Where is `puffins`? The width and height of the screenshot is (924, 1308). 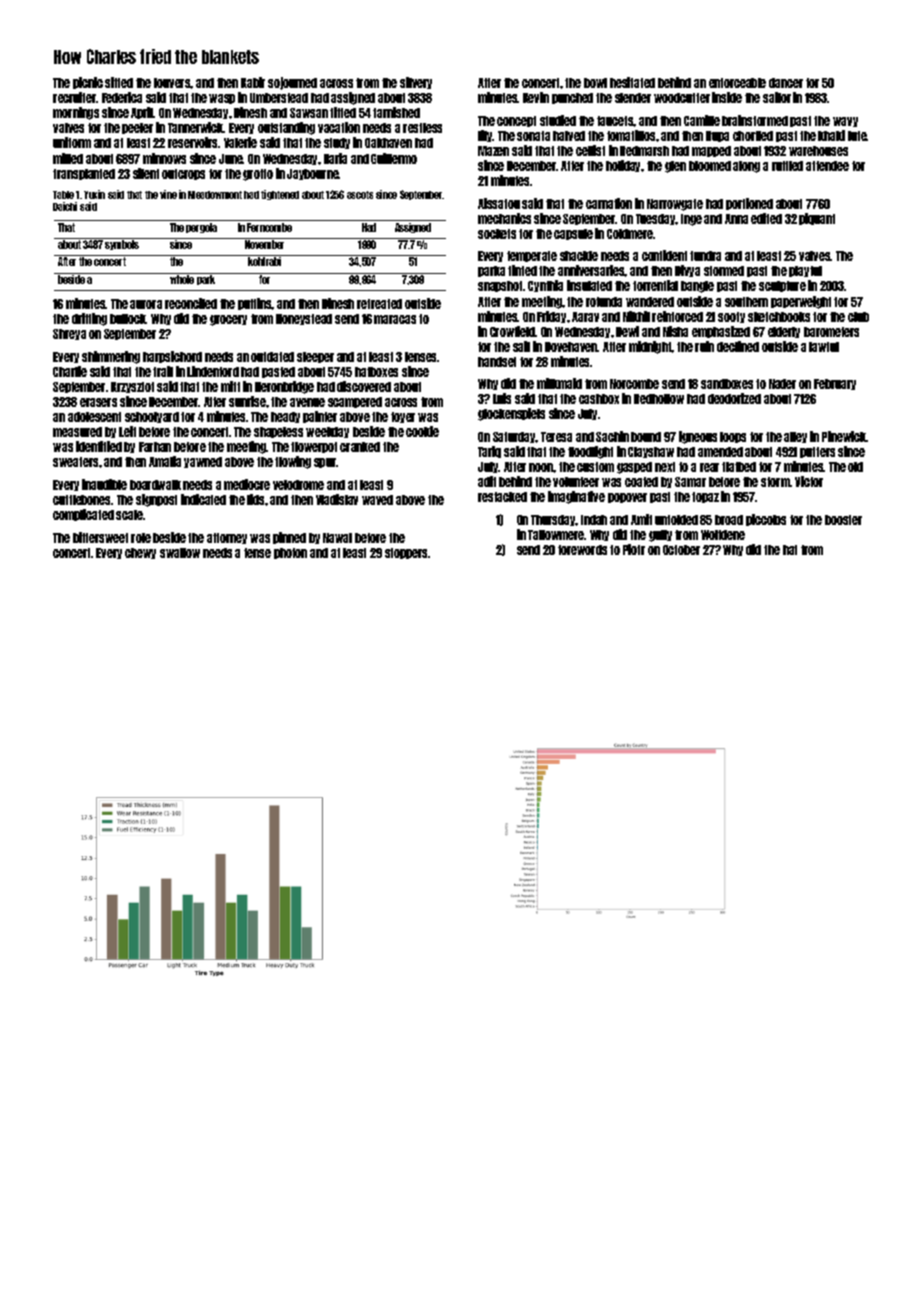
puffins is located at coordinates (255, 304).
